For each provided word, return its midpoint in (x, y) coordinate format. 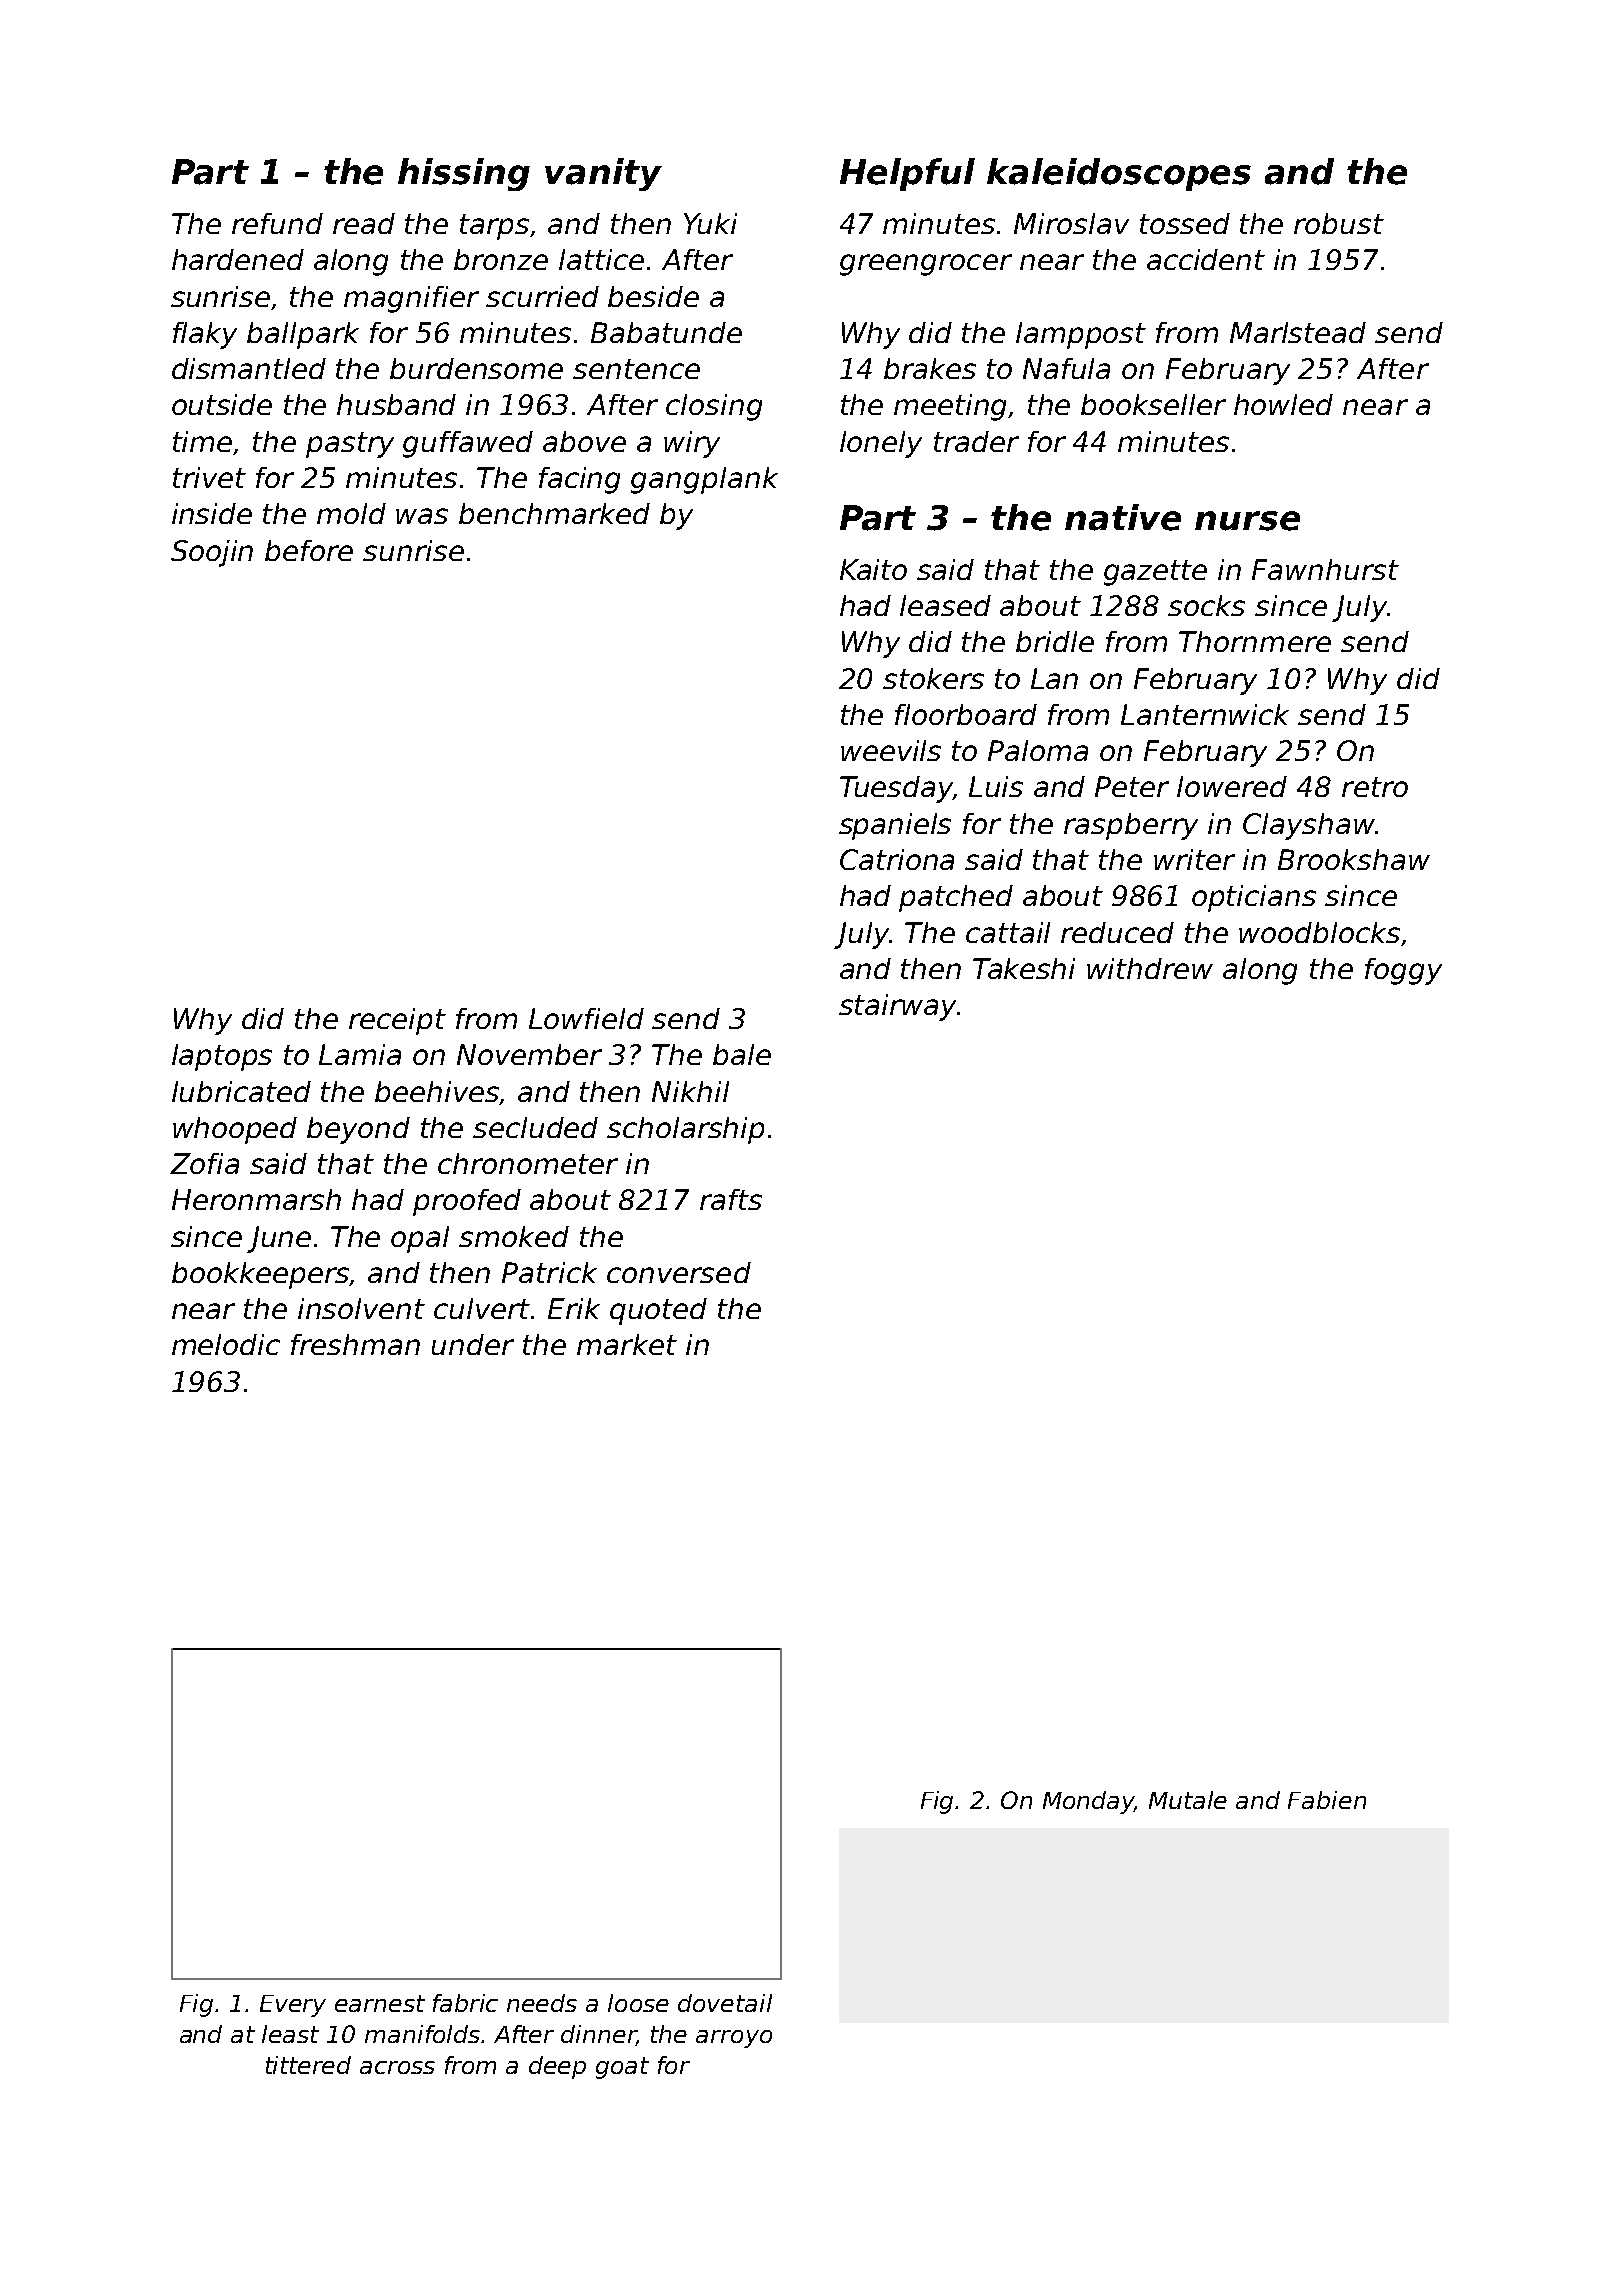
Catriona (897, 859)
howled (1283, 404)
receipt (397, 1021)
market (627, 1344)
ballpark (303, 335)
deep (557, 2067)
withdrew (1150, 968)
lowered (1232, 786)
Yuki (710, 223)
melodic (226, 1344)
